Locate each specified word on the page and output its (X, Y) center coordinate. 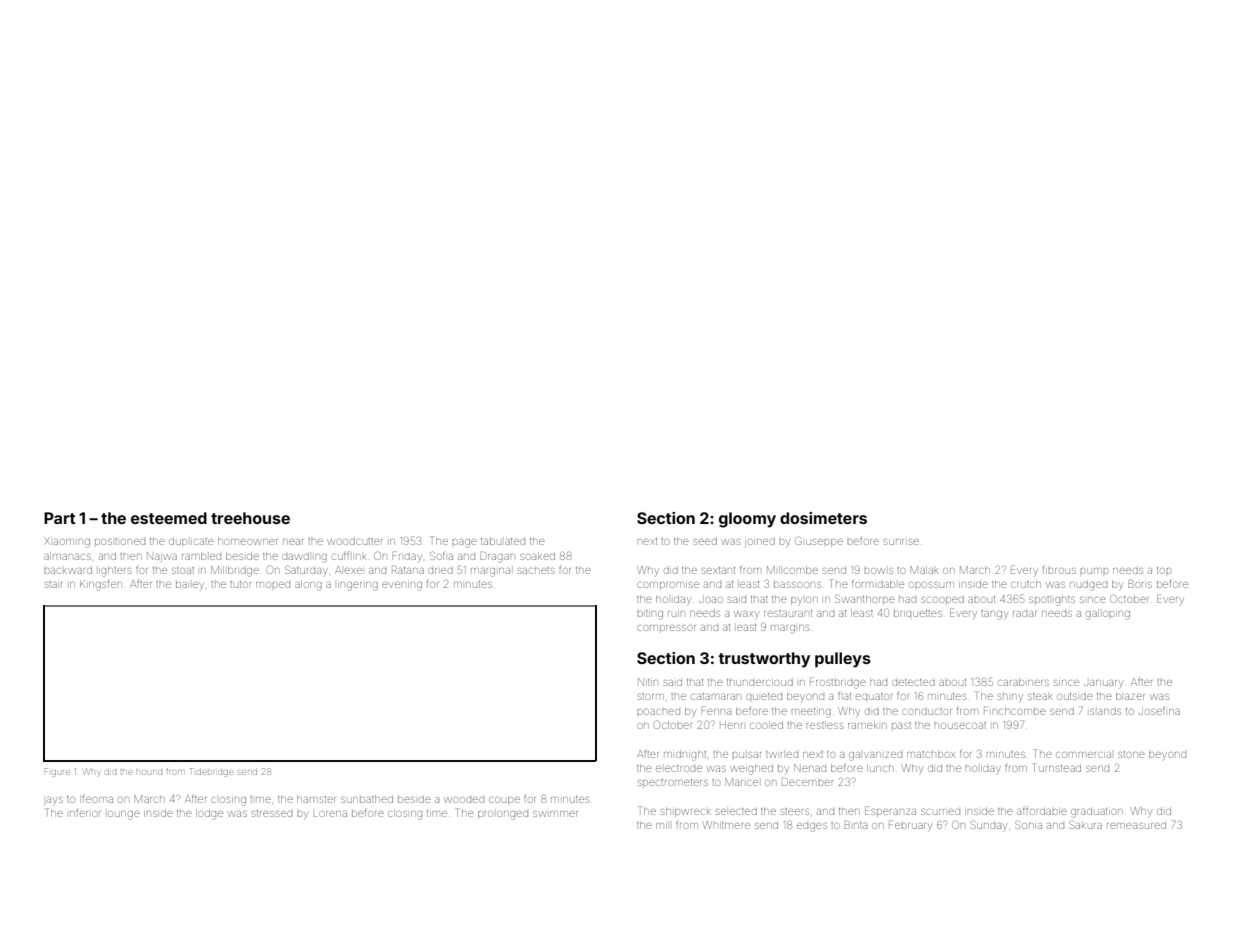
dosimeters (823, 518)
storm (651, 696)
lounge (124, 815)
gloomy (747, 520)
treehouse (250, 518)
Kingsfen (101, 585)
